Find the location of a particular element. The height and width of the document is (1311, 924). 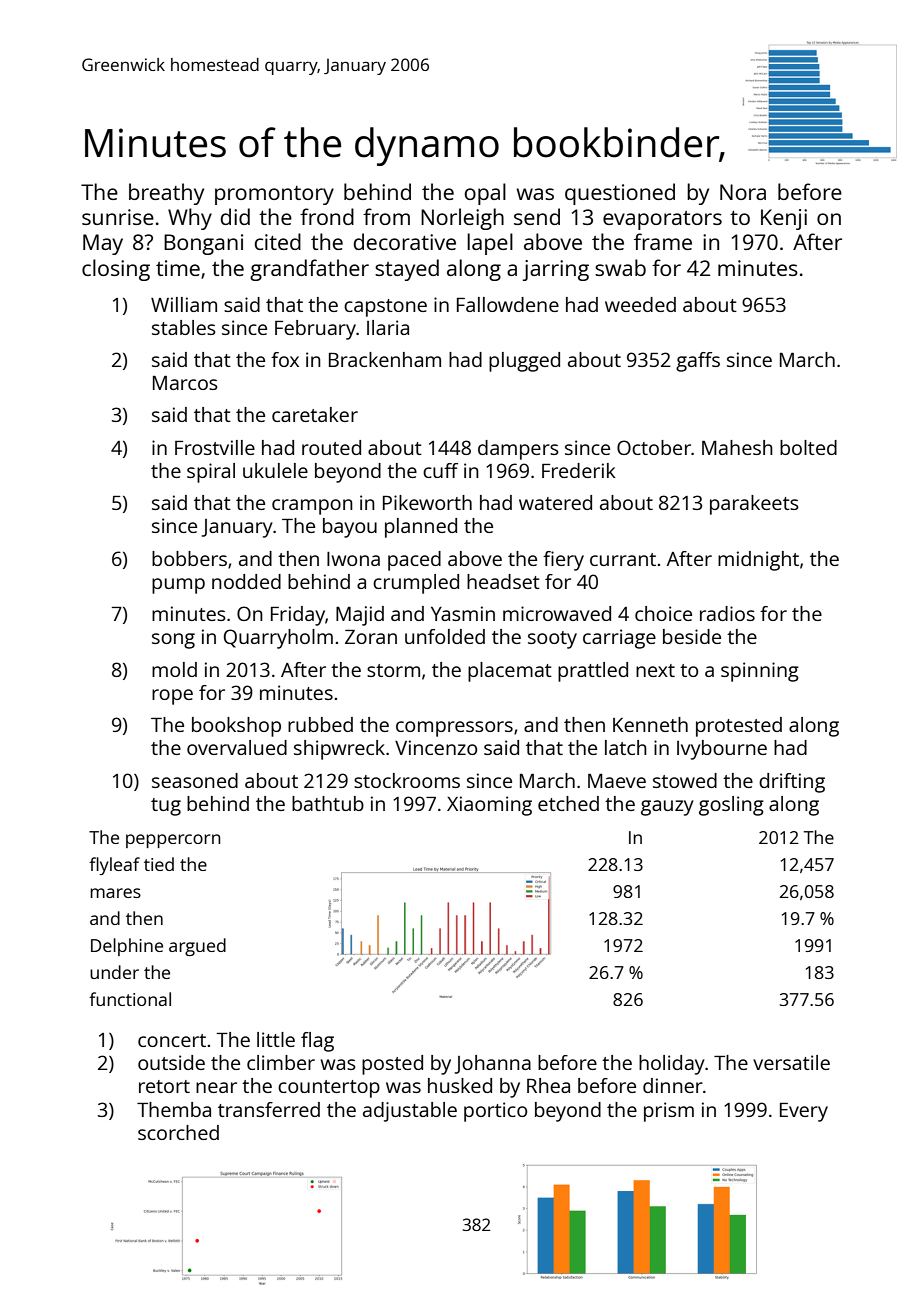

midnight is located at coordinates (758, 561).
